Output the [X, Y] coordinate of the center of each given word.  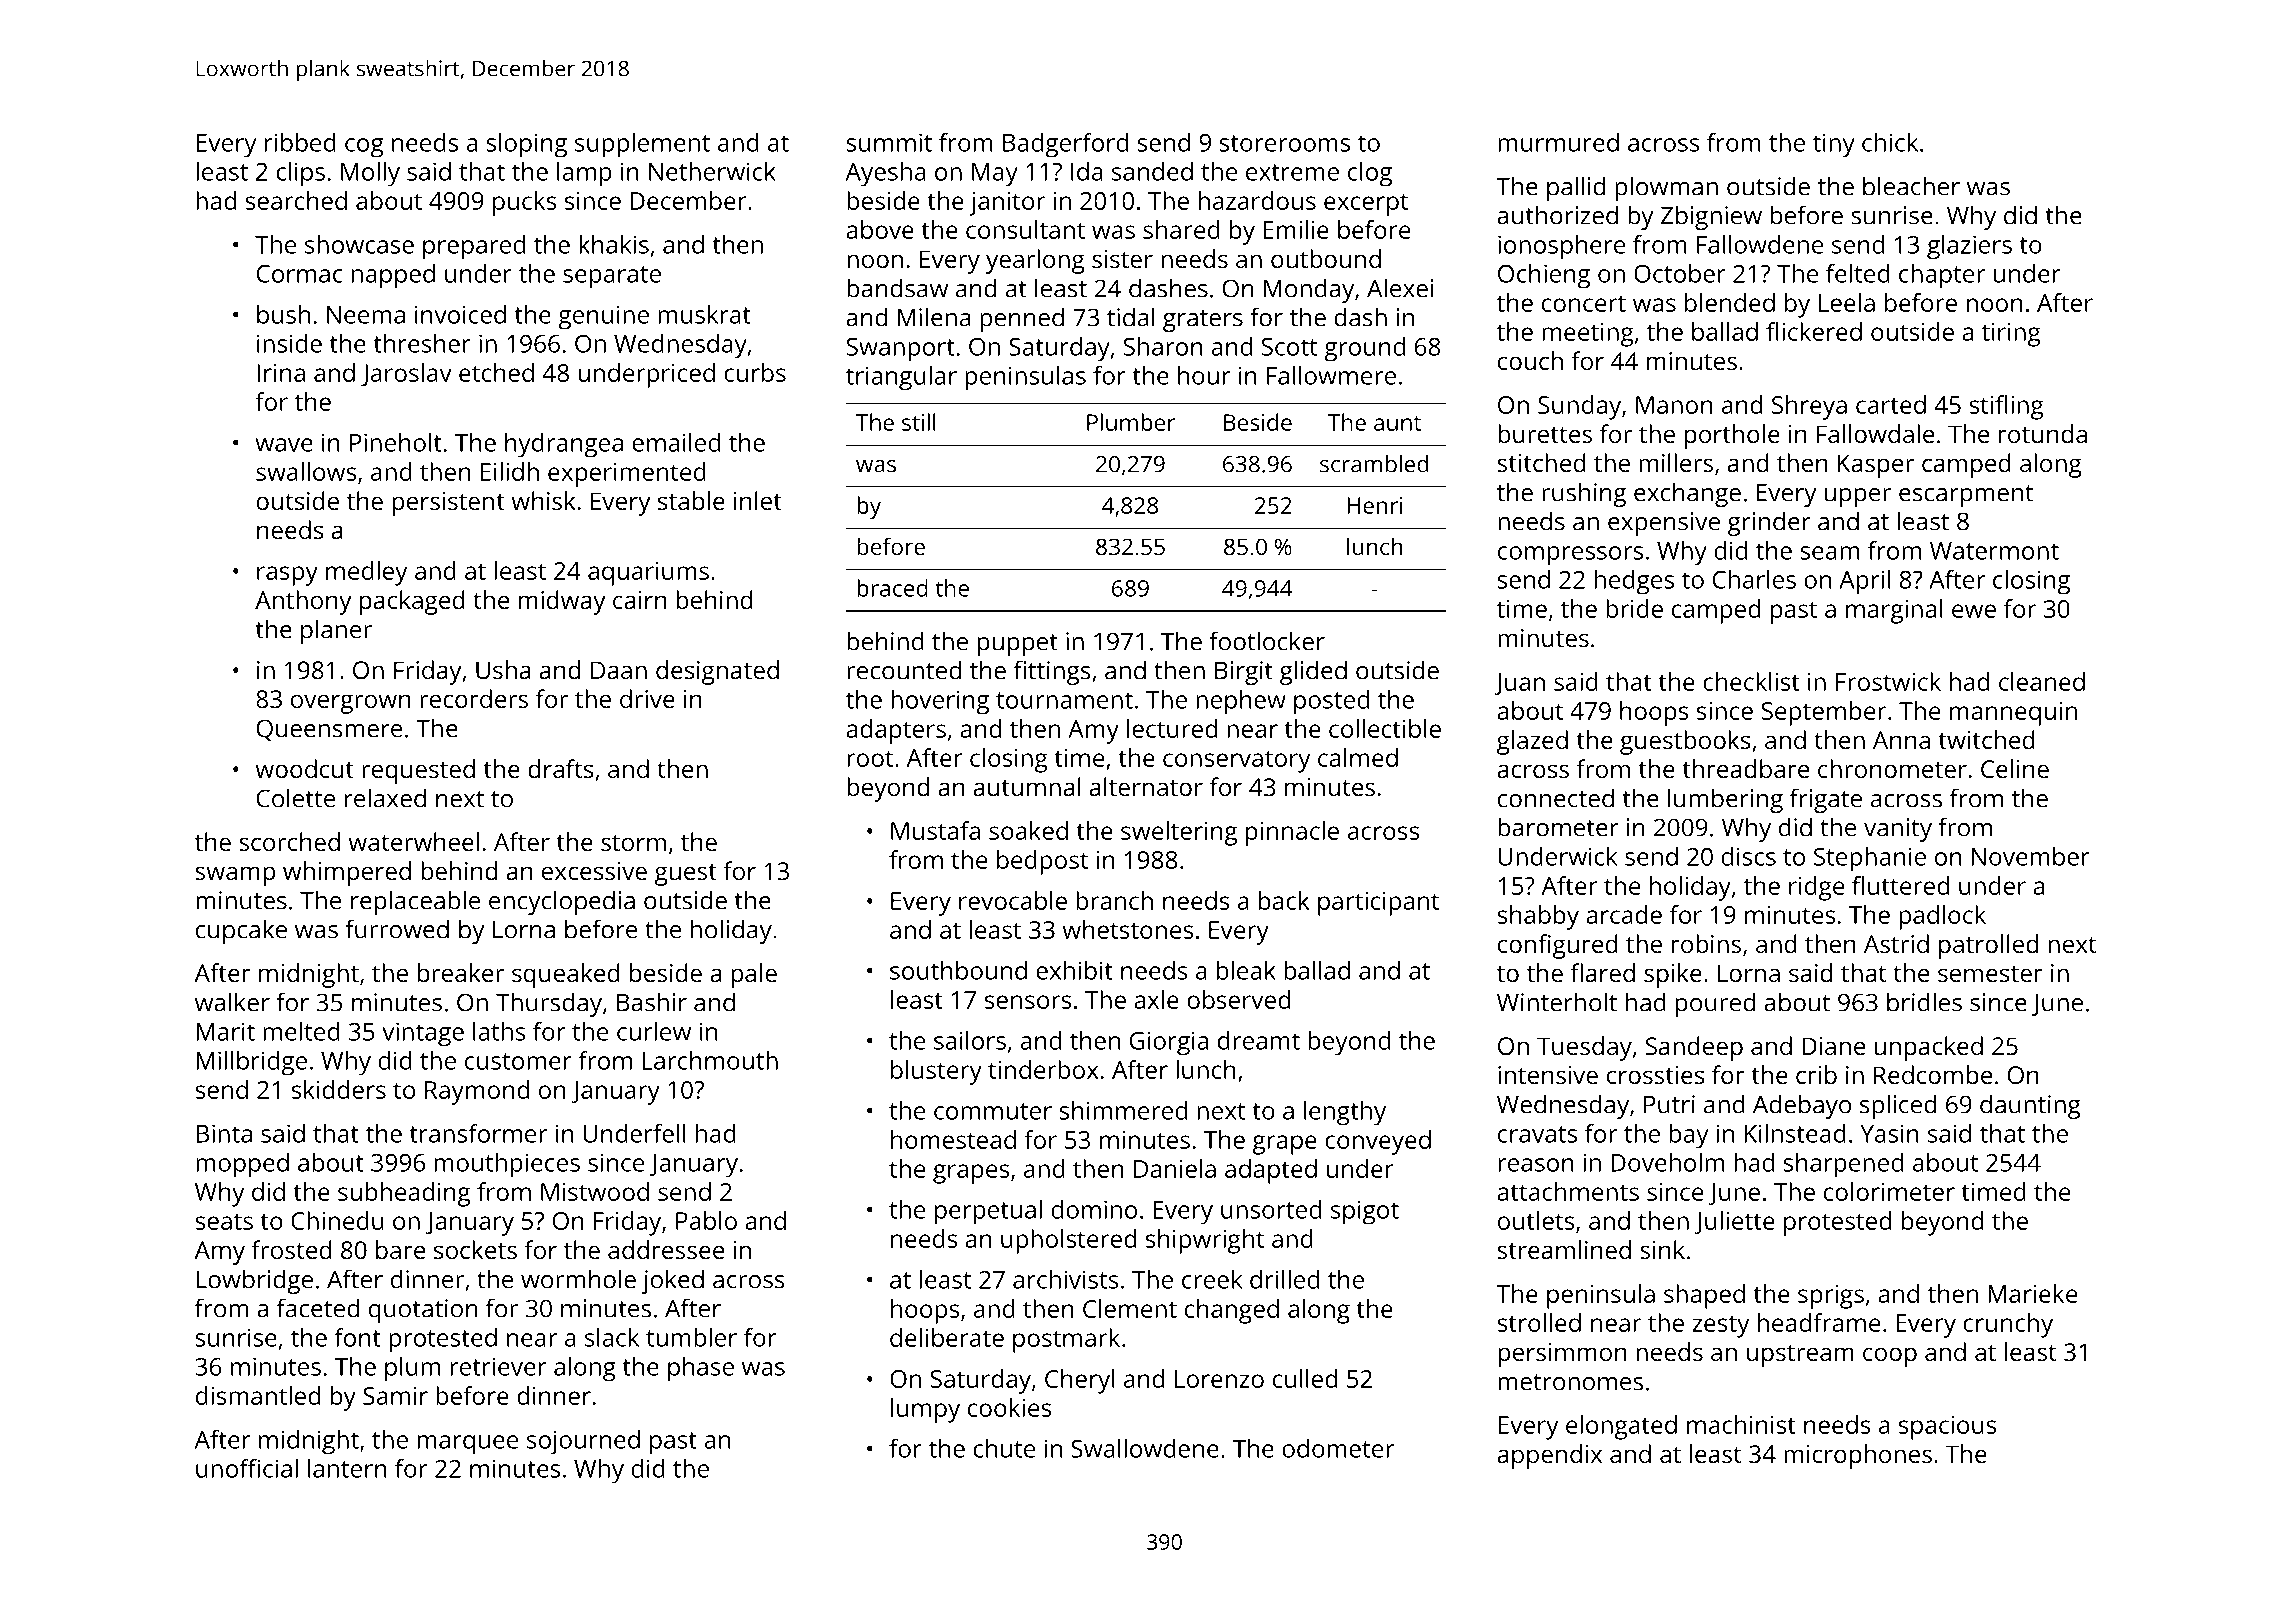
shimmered [1123, 1110]
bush [283, 314]
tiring [2011, 335]
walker [232, 1002]
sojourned [583, 1442]
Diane [1833, 1046]
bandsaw [897, 288]
